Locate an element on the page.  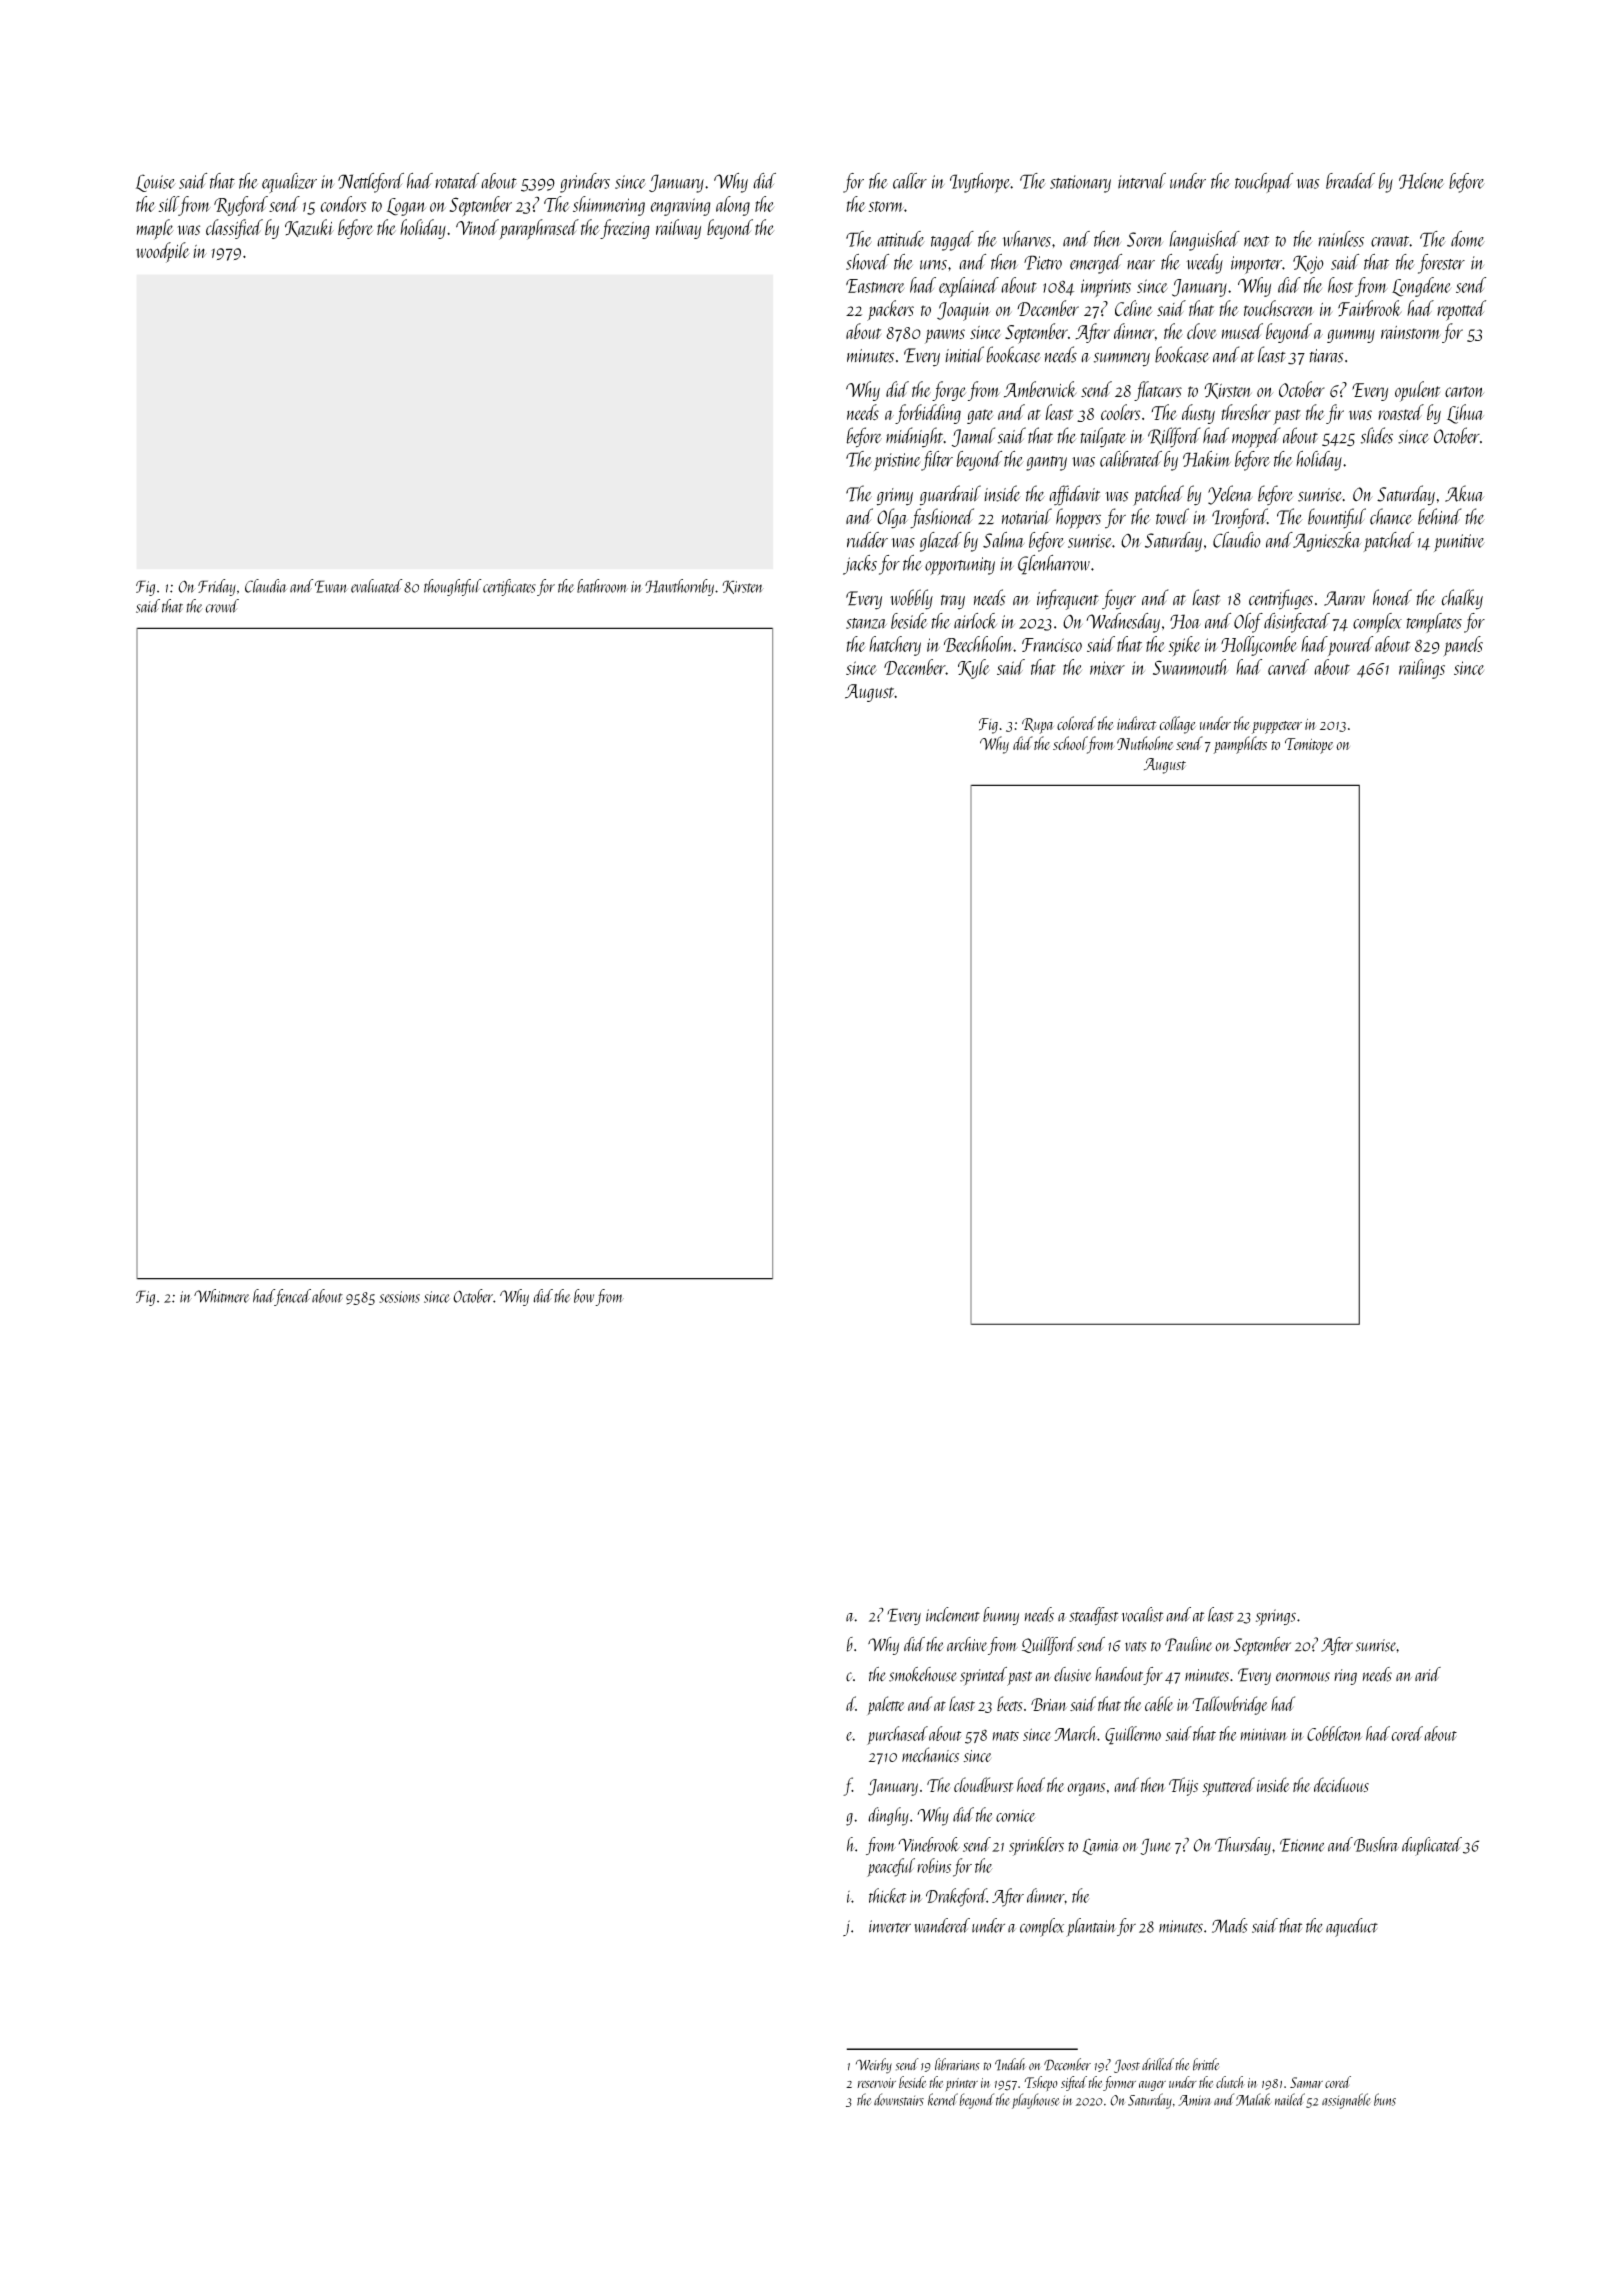
hatchery is located at coordinates (895, 646).
